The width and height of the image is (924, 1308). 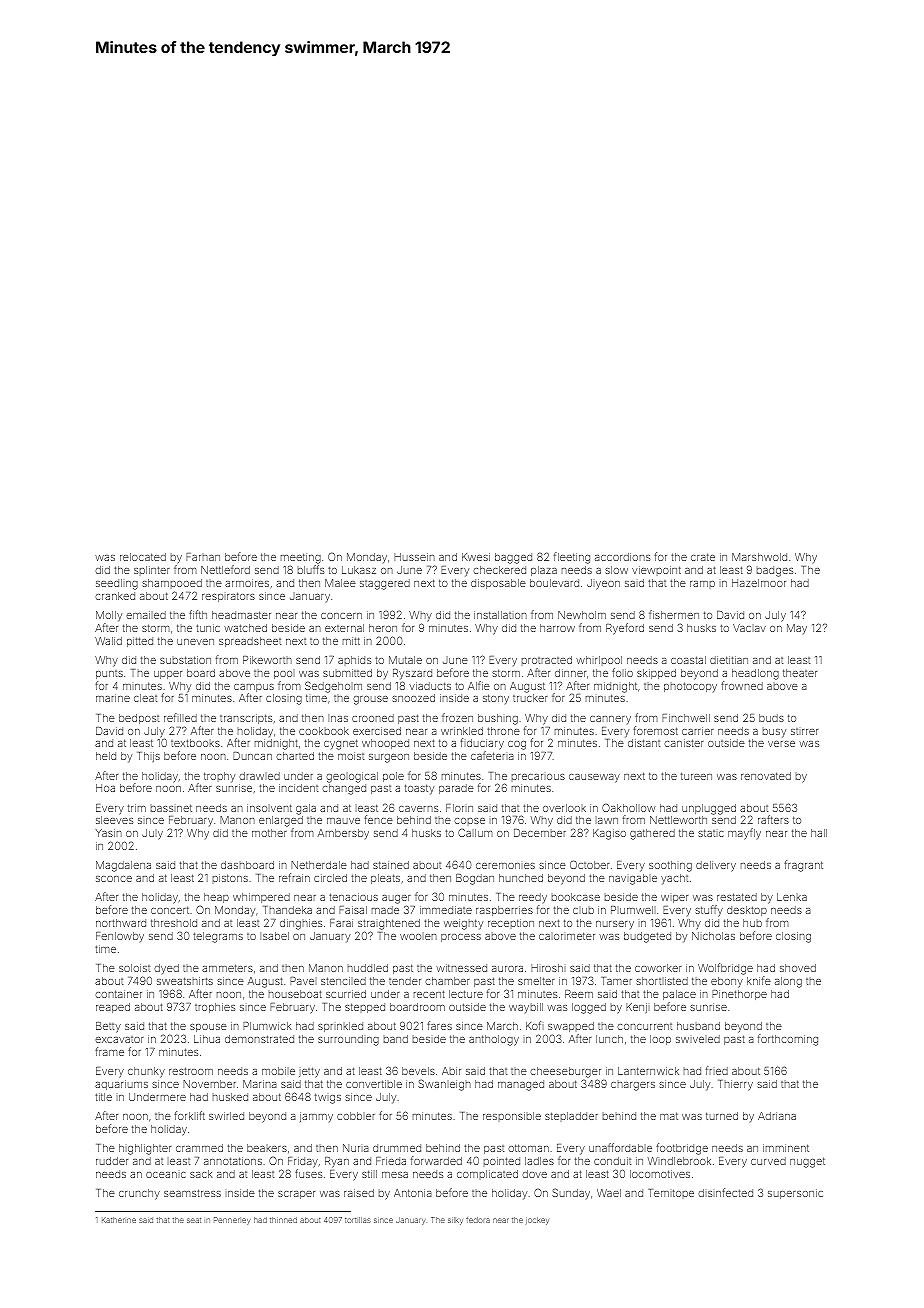 What do you see at coordinates (671, 1194) in the image?
I see `Temitope` at bounding box center [671, 1194].
